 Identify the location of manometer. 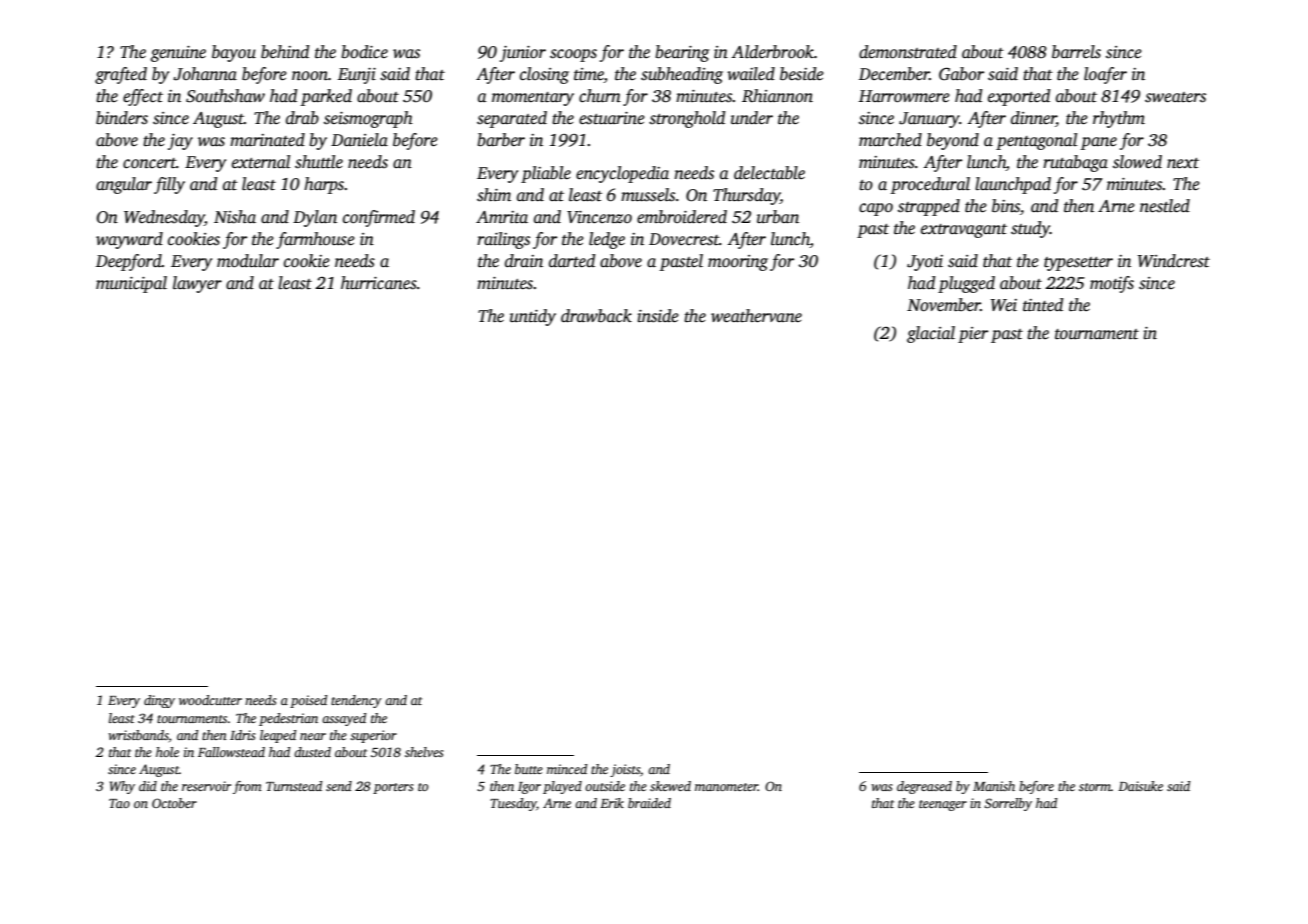
(726, 787).
